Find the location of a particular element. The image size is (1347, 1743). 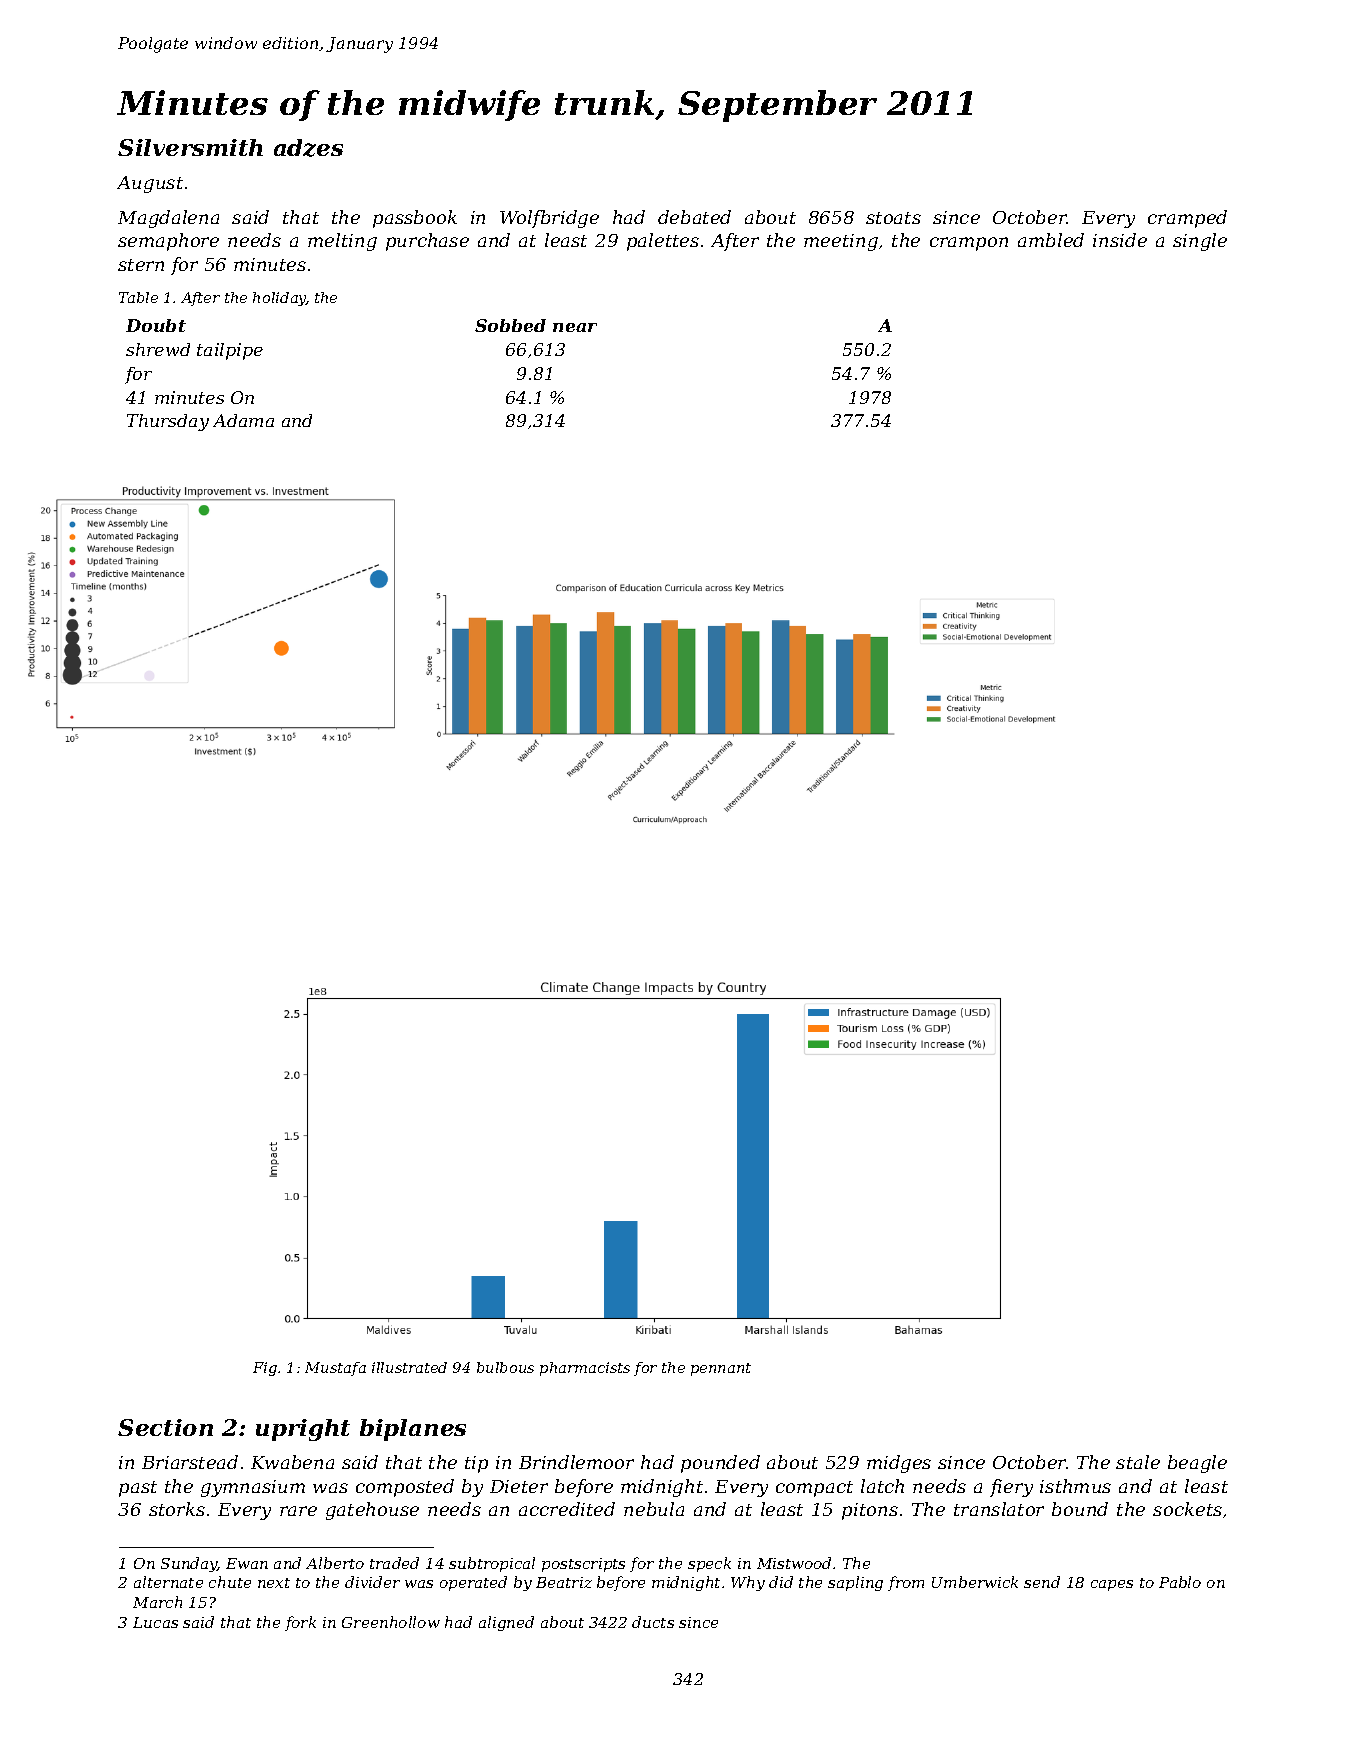

stoats is located at coordinates (893, 218).
